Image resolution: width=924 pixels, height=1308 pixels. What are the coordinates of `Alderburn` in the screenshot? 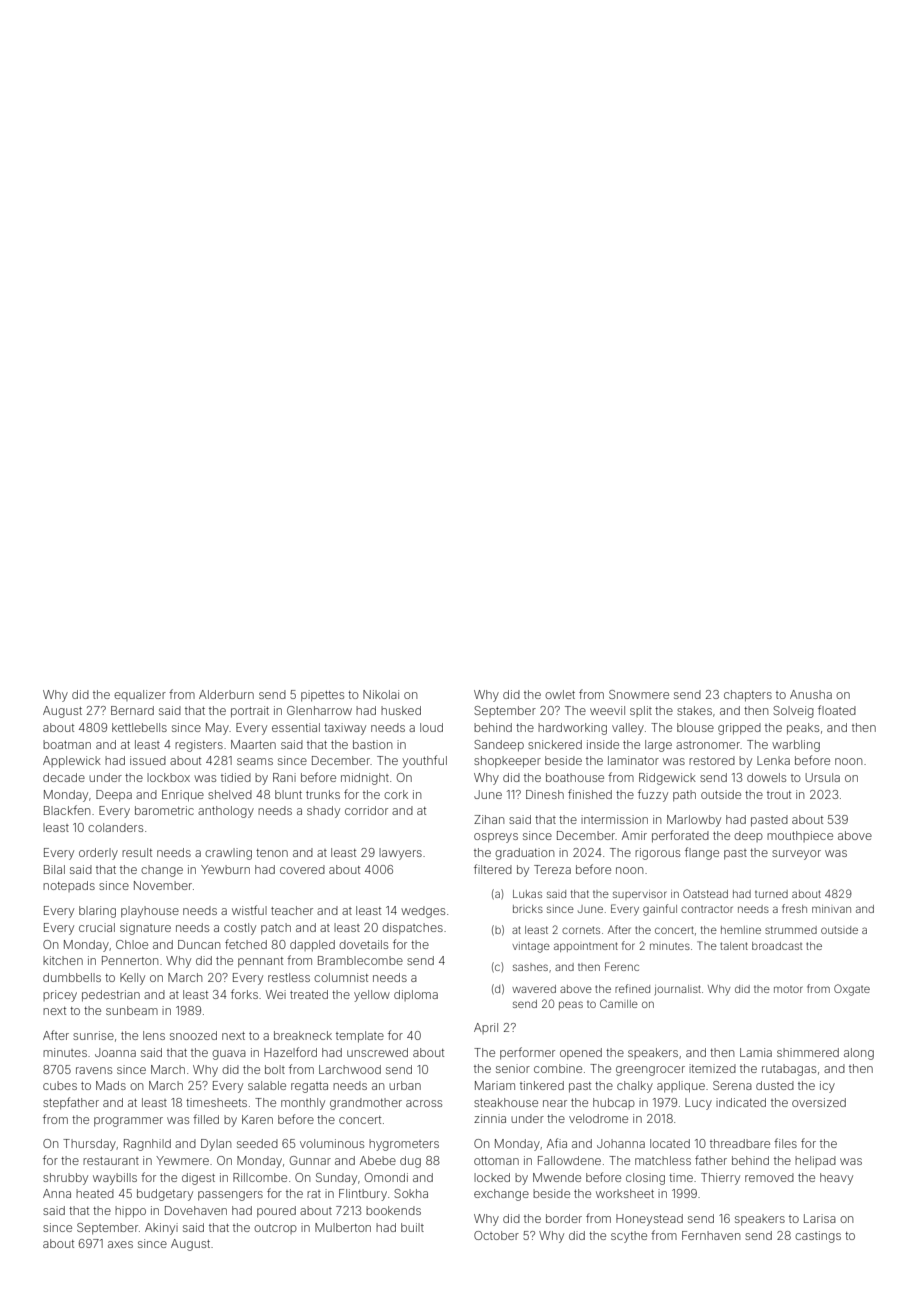 It's located at (226, 694).
